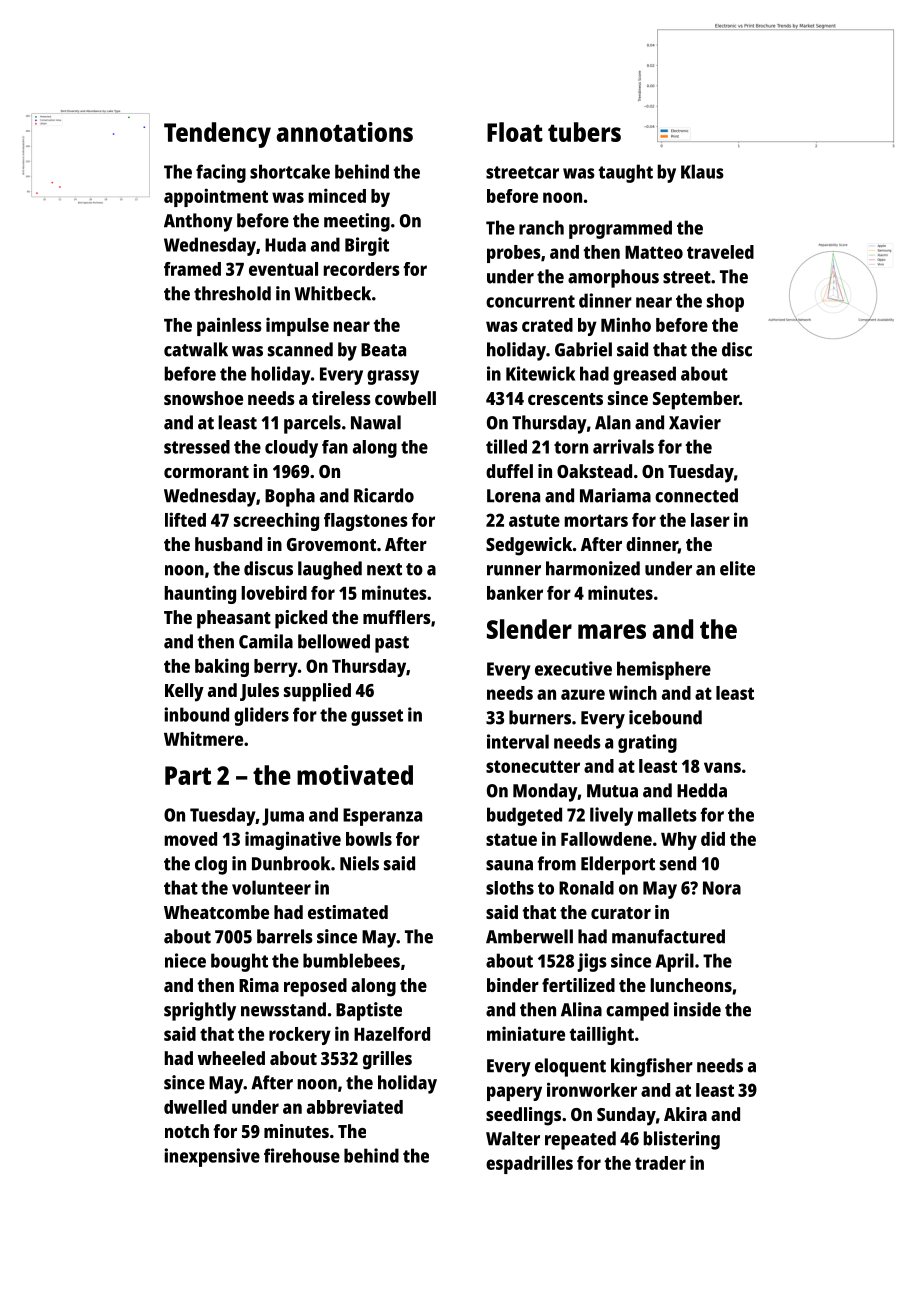 This screenshot has height=1311, width=924. What do you see at coordinates (197, 447) in the screenshot?
I see `stressed` at bounding box center [197, 447].
